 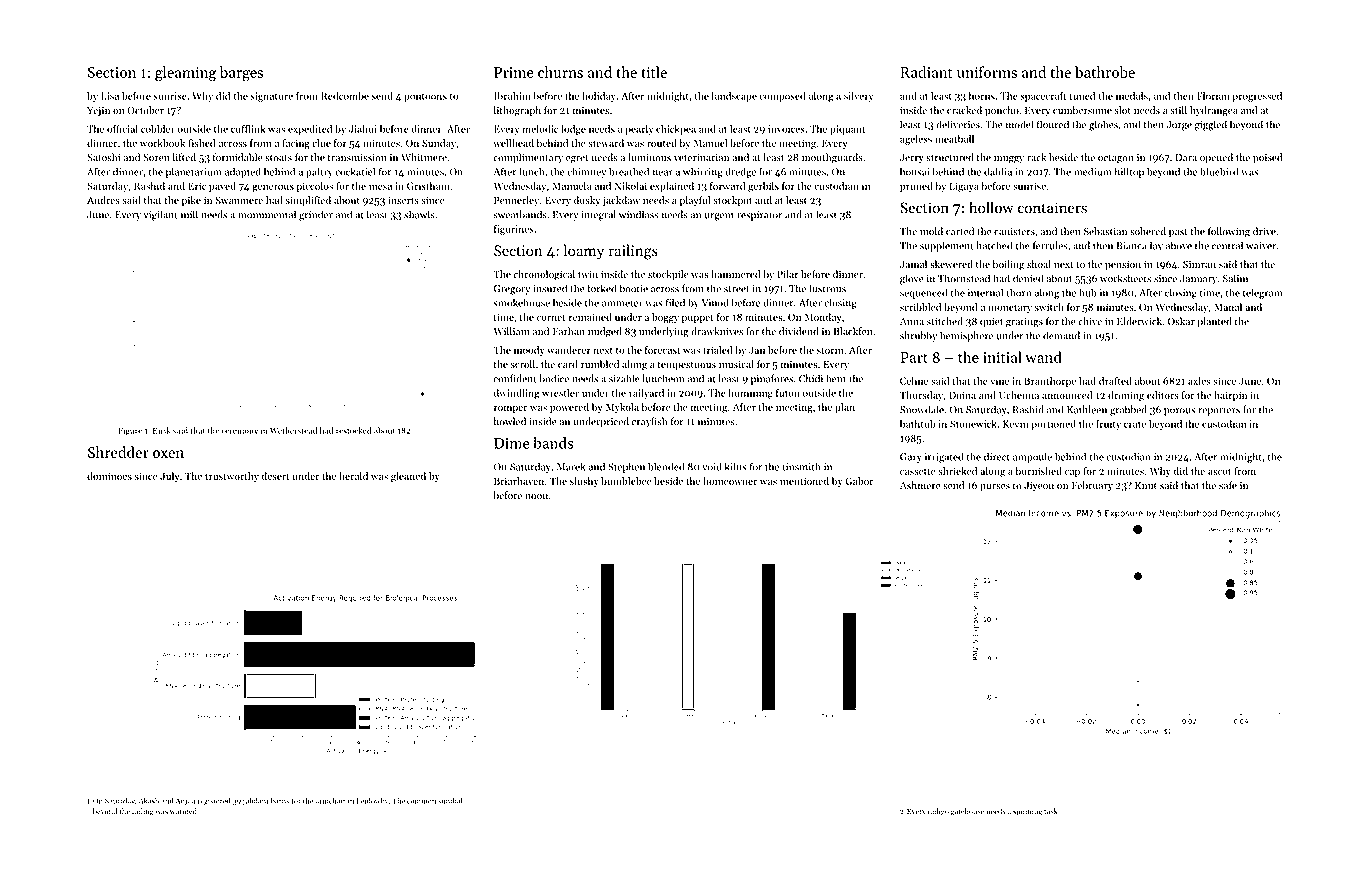 I want to click on Knut, so click(x=1146, y=486).
